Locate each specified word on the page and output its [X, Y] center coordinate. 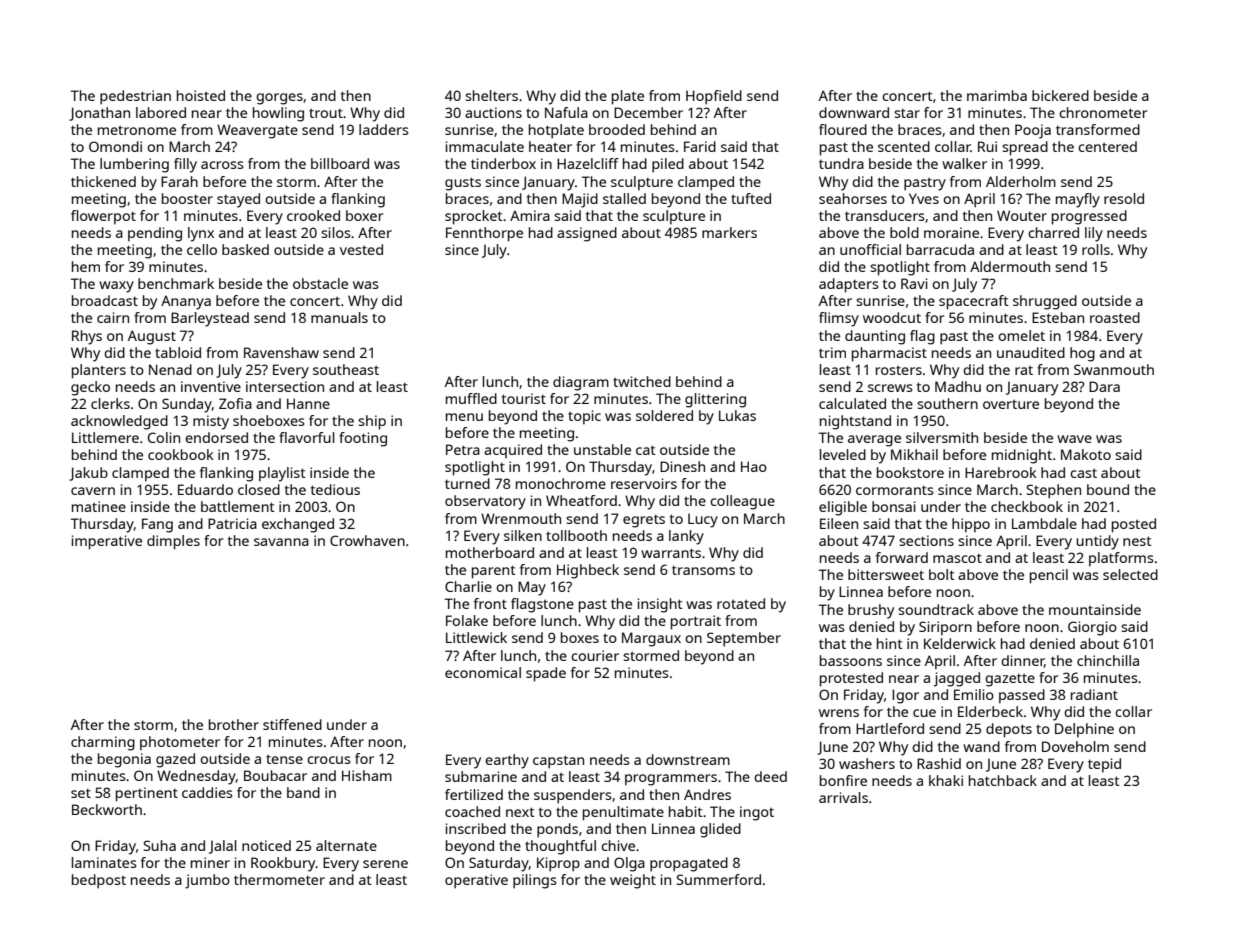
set [81, 793]
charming [103, 743]
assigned [587, 234]
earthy [507, 761]
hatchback [1003, 780]
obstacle [320, 283]
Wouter [1022, 215]
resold [1124, 198]
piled [668, 165]
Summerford [719, 879]
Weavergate [257, 131]
